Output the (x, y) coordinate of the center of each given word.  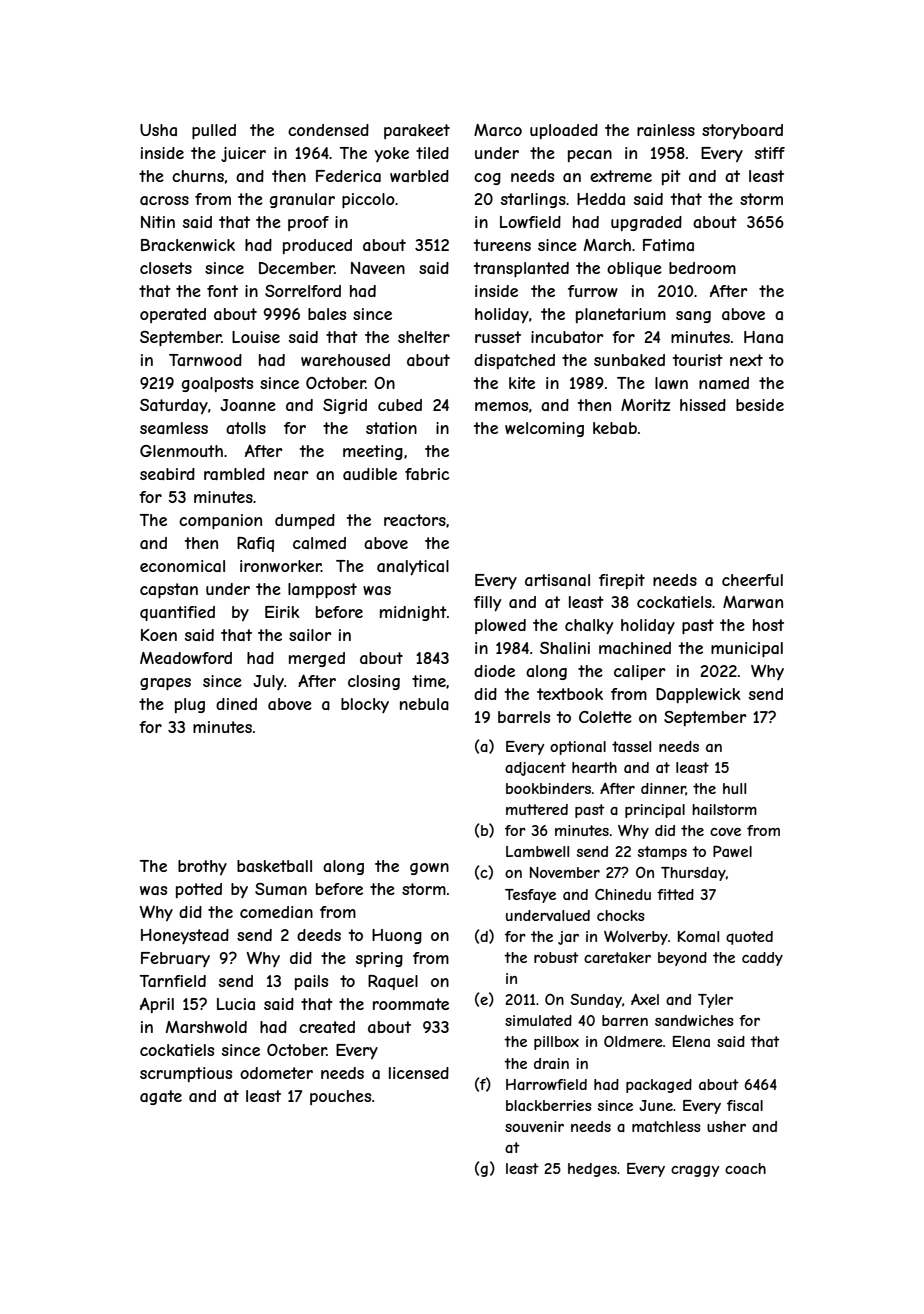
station (391, 428)
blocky (365, 705)
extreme (621, 176)
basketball (274, 866)
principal (655, 811)
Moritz (645, 405)
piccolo (368, 200)
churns (198, 176)
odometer (276, 1073)
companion (220, 521)
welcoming (544, 429)
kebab (615, 428)
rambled (234, 474)
